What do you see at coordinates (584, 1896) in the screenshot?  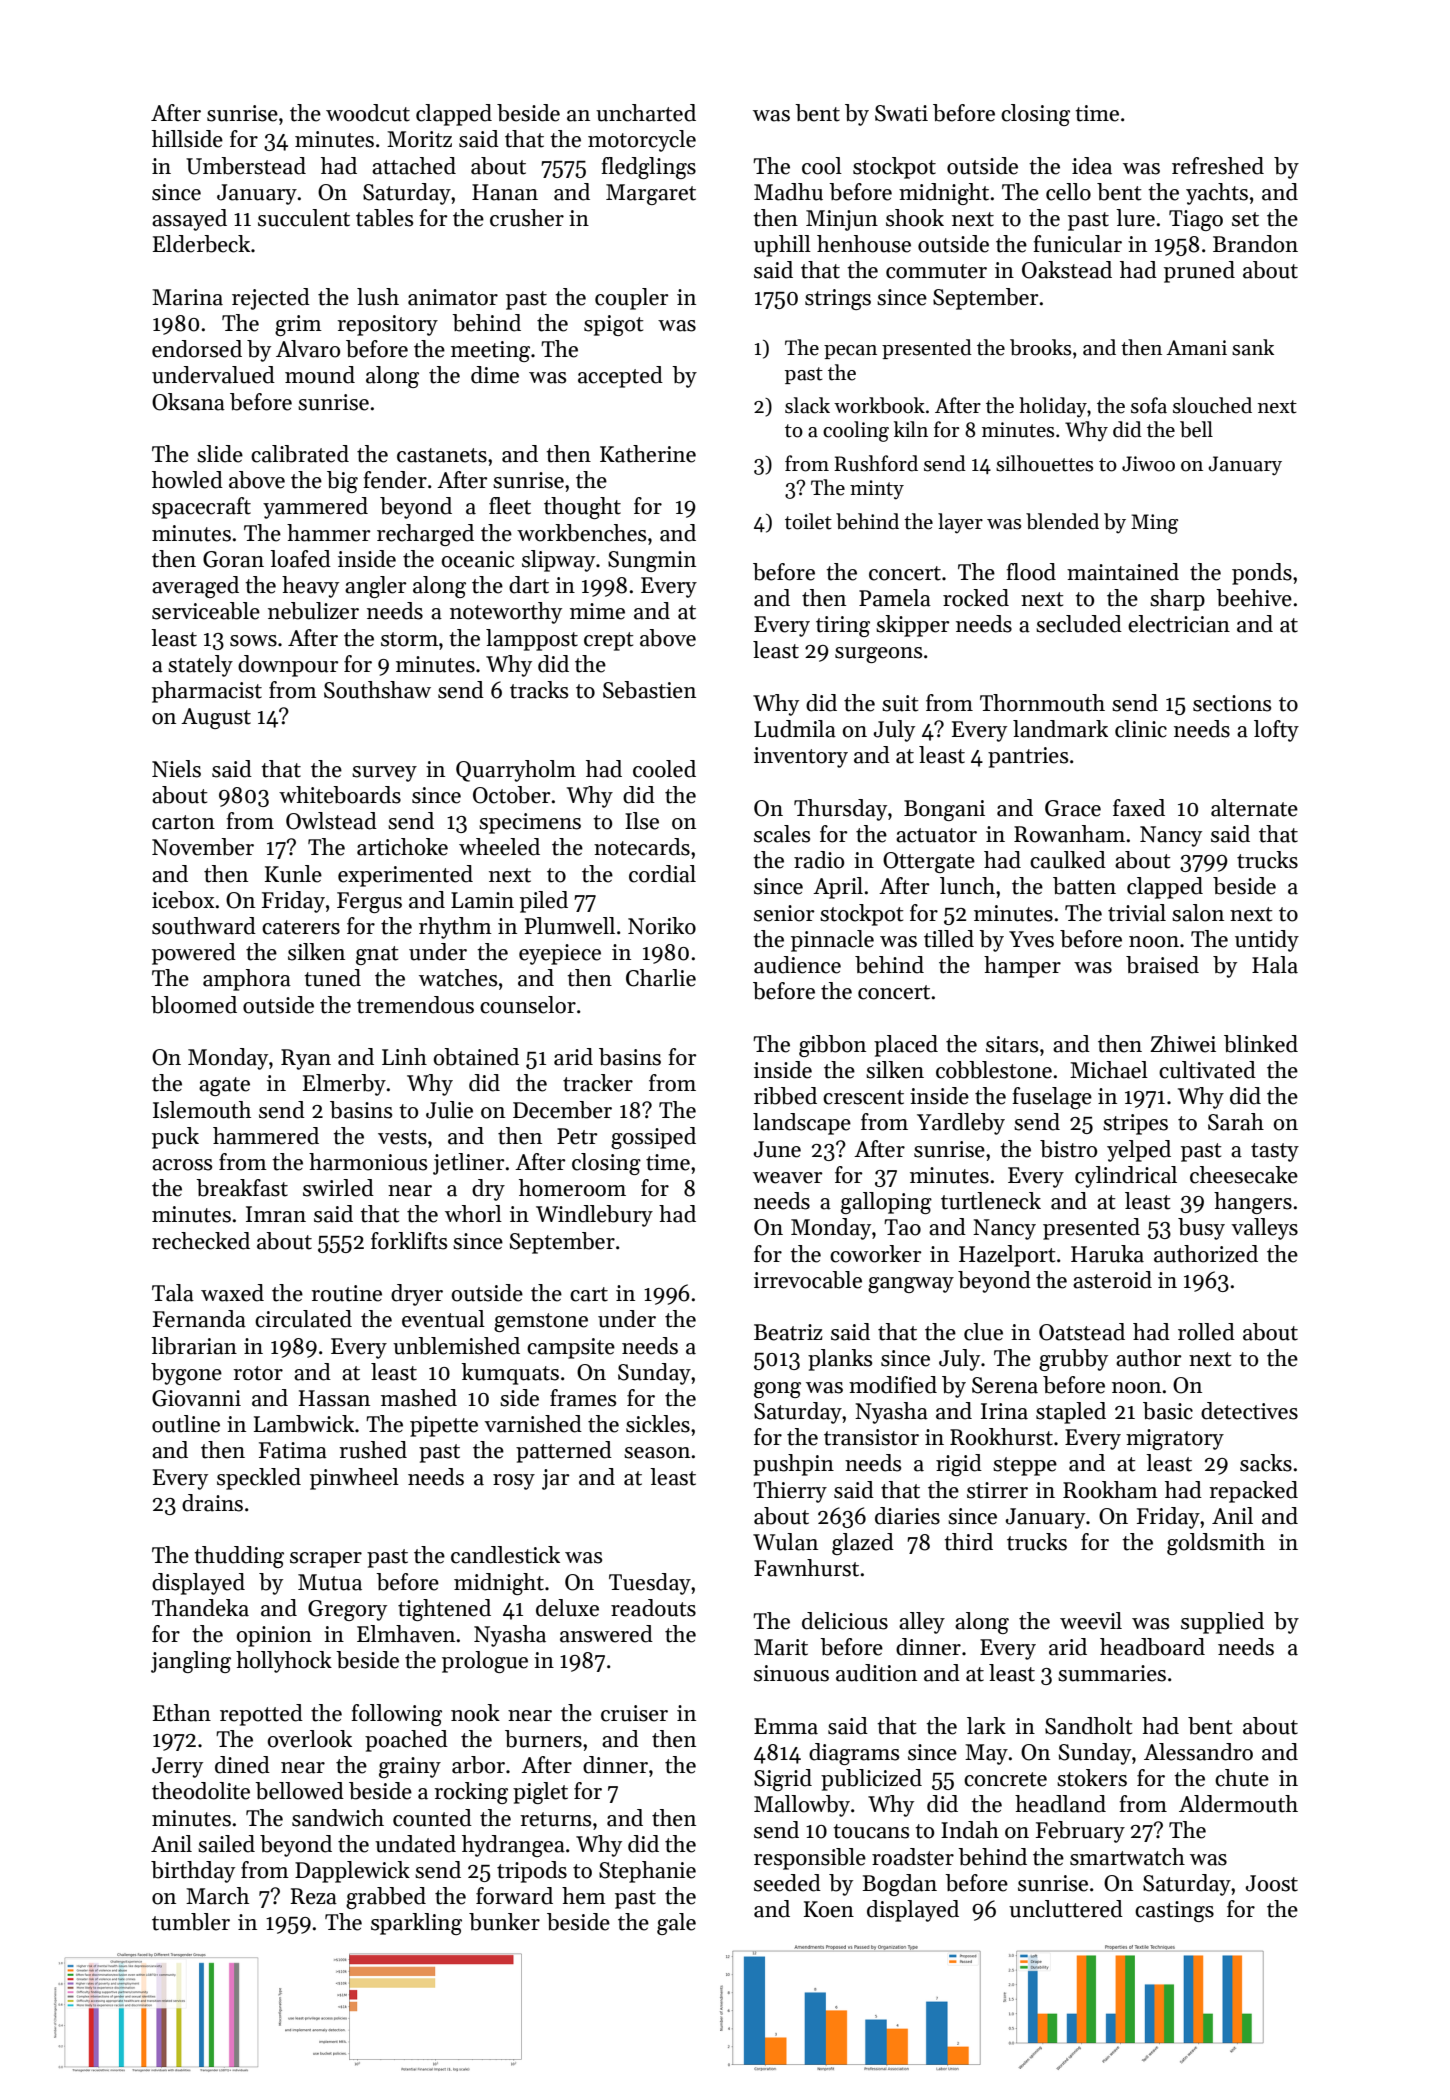 I see `hem` at bounding box center [584, 1896].
